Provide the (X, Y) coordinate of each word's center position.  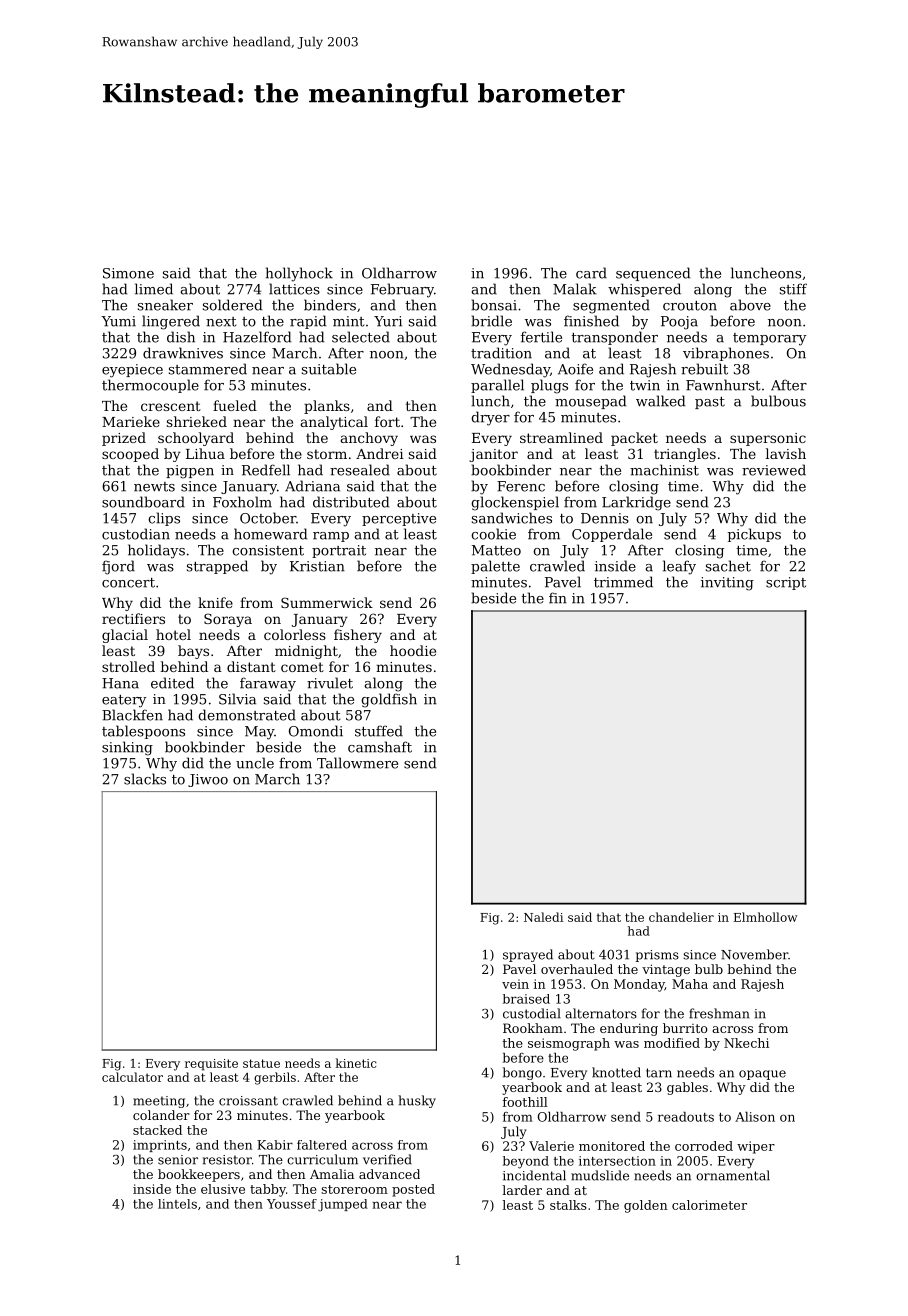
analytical (334, 423)
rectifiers (133, 618)
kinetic (356, 1063)
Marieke (131, 421)
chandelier (681, 917)
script (786, 583)
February (402, 290)
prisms (657, 956)
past (710, 403)
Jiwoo (208, 780)
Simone (128, 273)
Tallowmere (357, 763)
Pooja (679, 323)
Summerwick (327, 602)
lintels (177, 1204)
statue (261, 1063)
